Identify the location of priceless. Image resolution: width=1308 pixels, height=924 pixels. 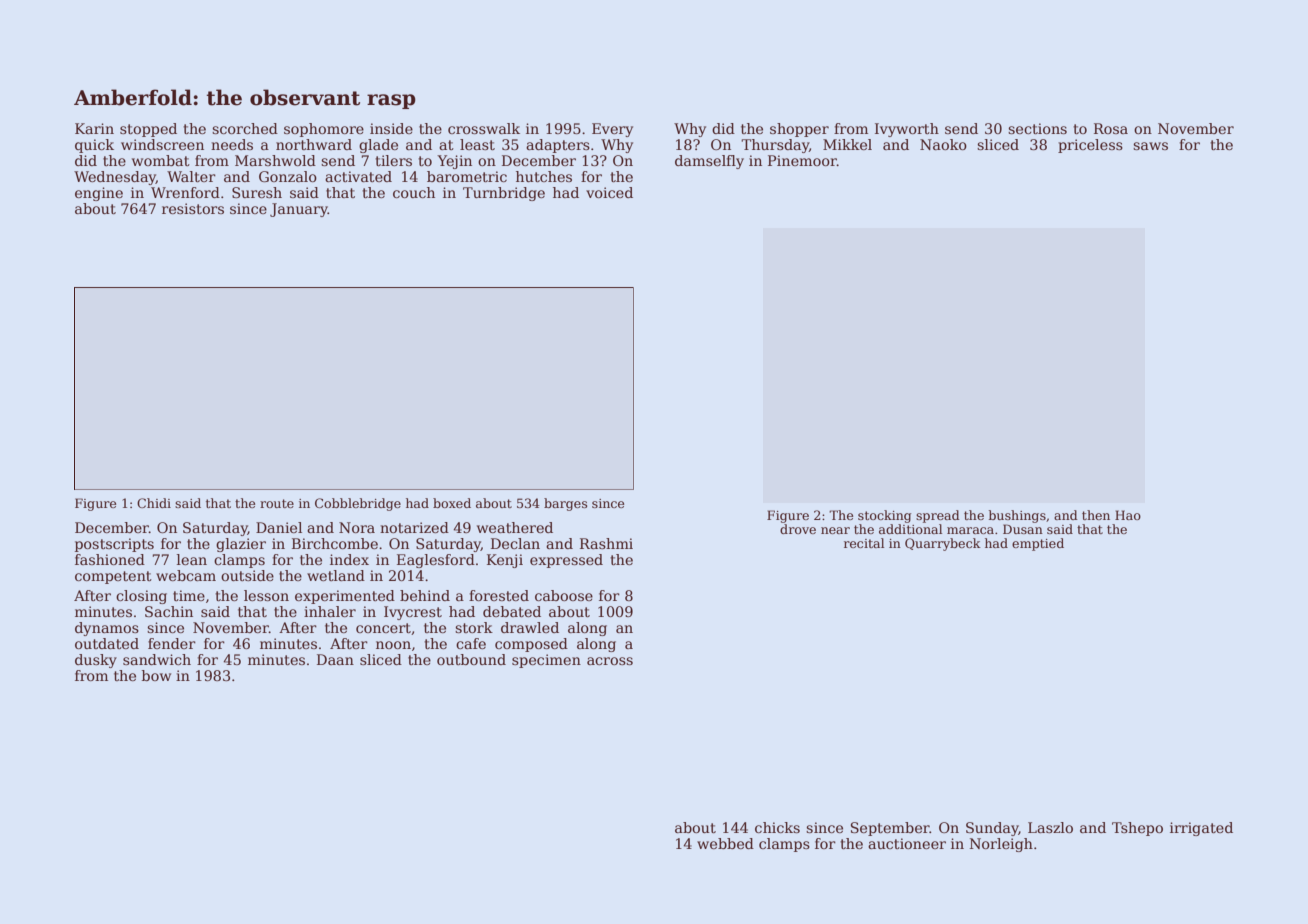
(1090, 146).
